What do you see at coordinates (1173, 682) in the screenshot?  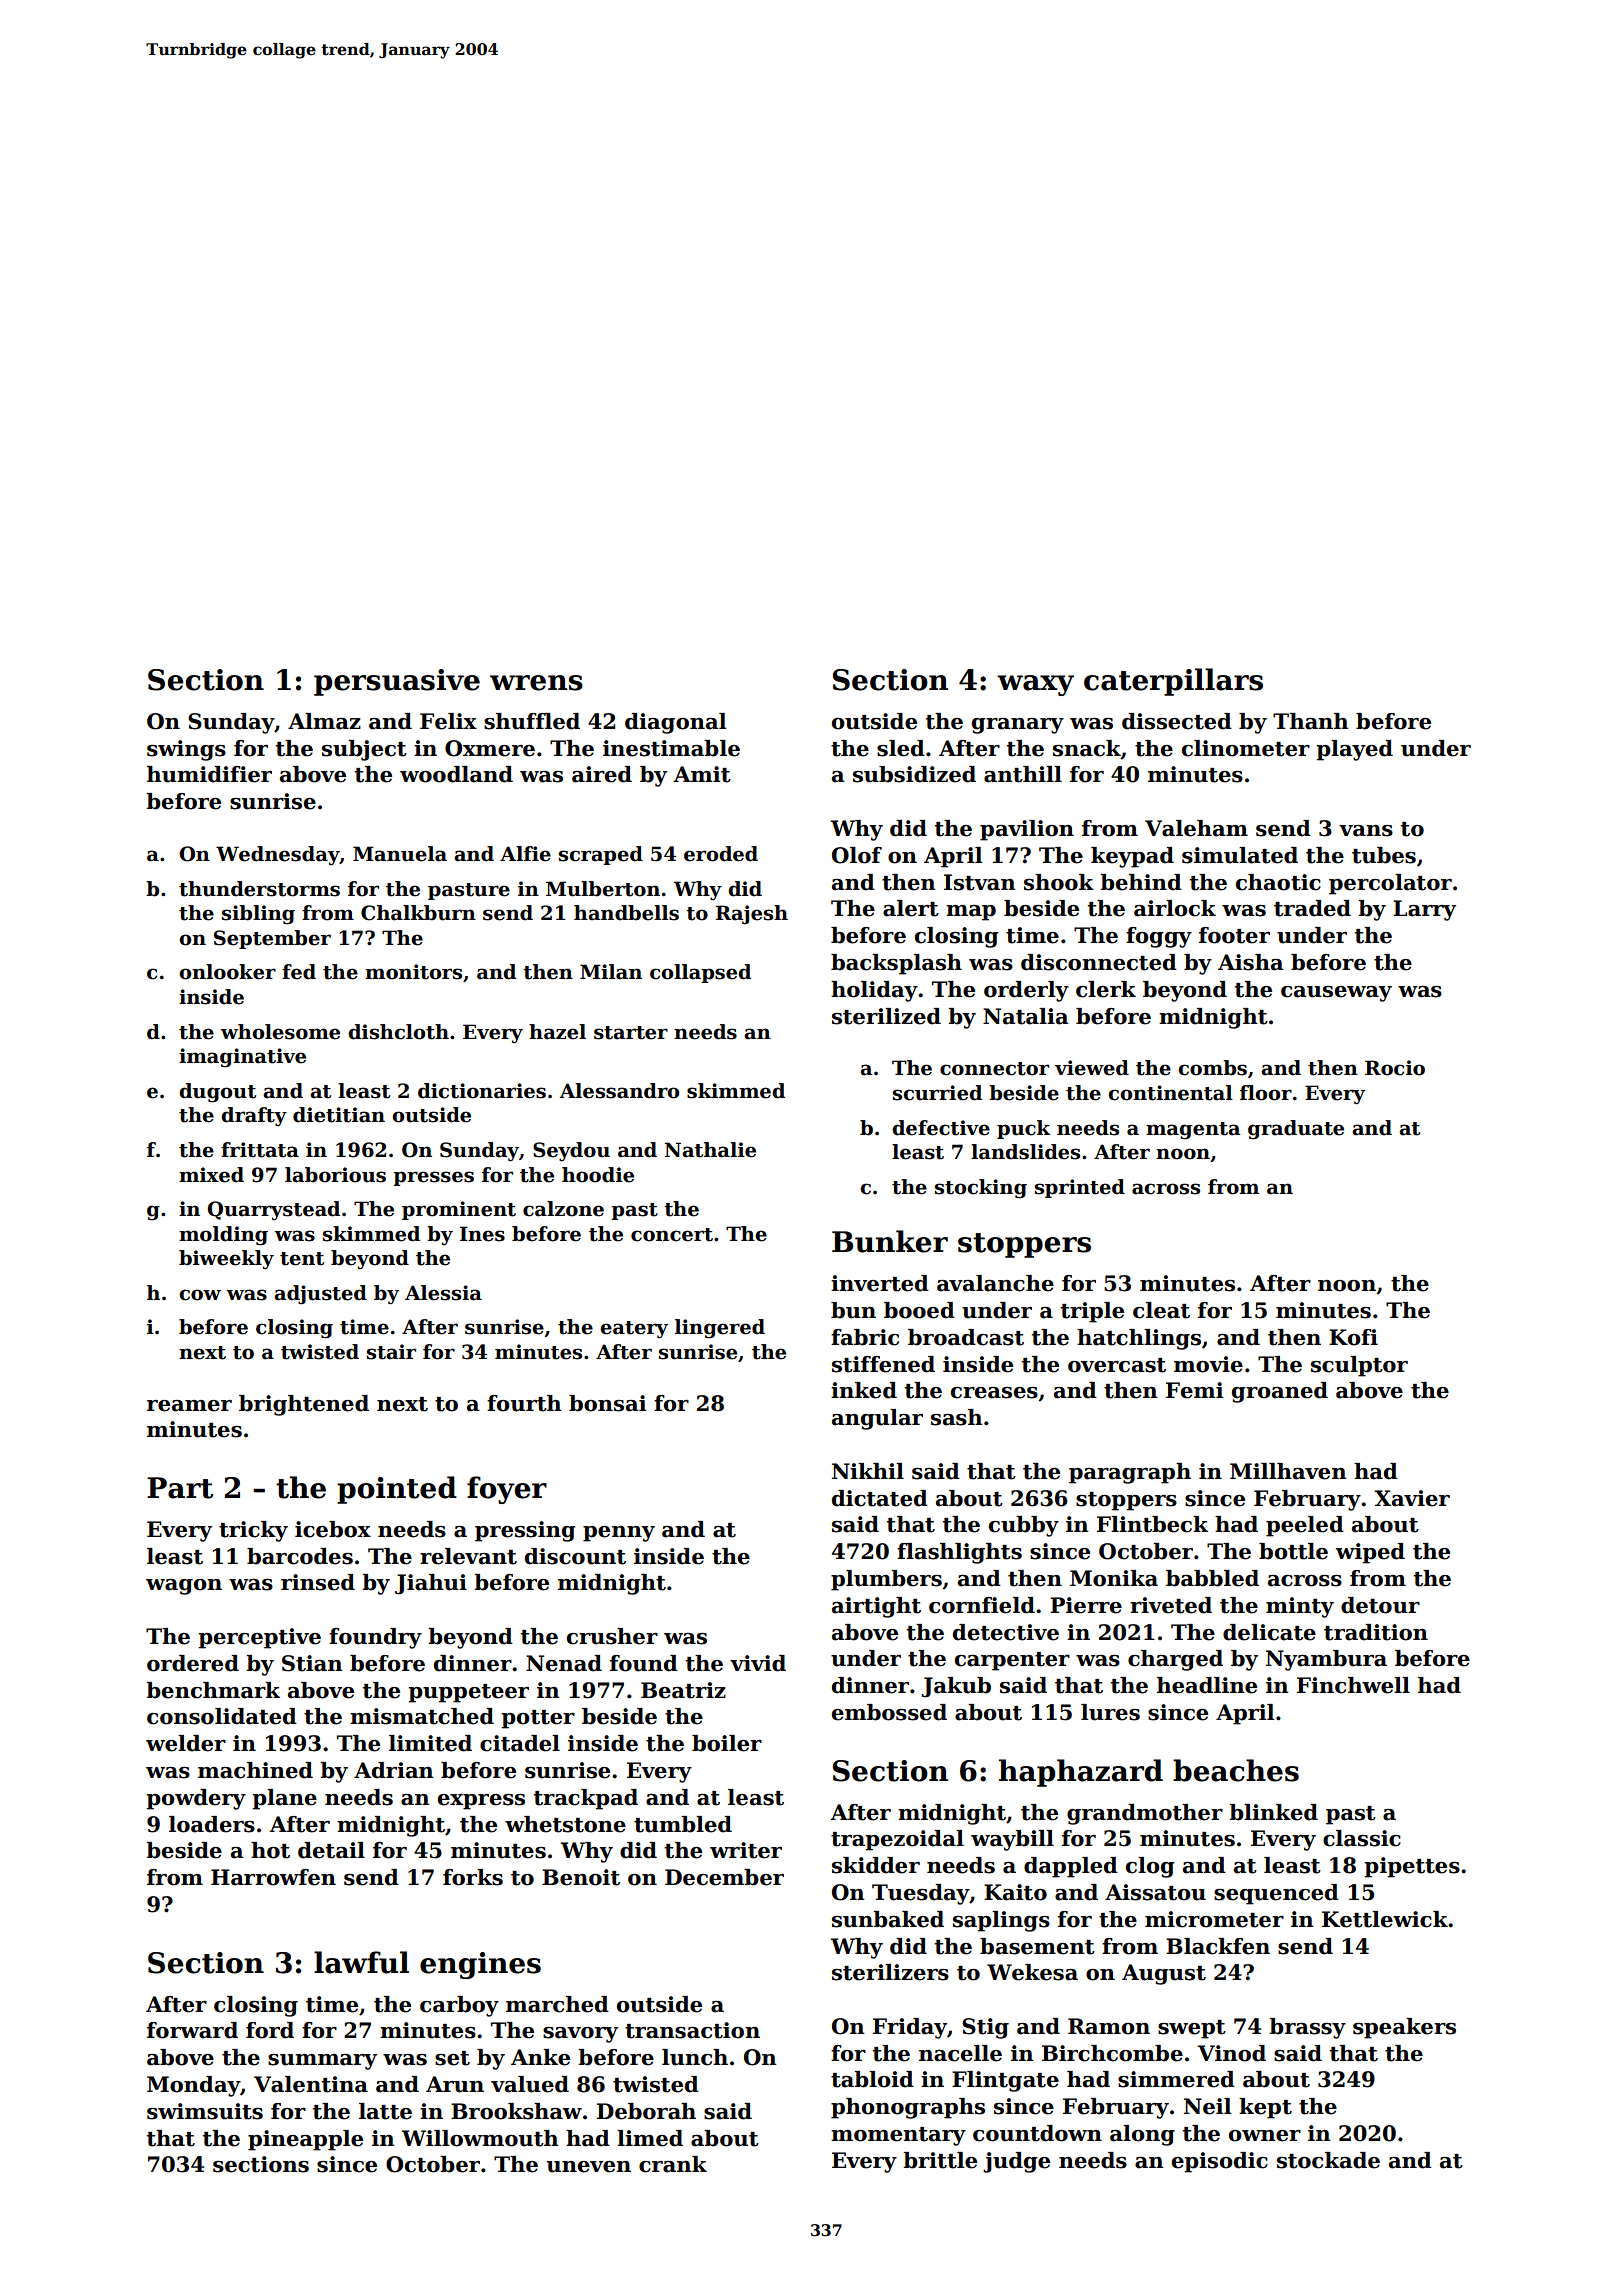 I see `caterpillars` at bounding box center [1173, 682].
